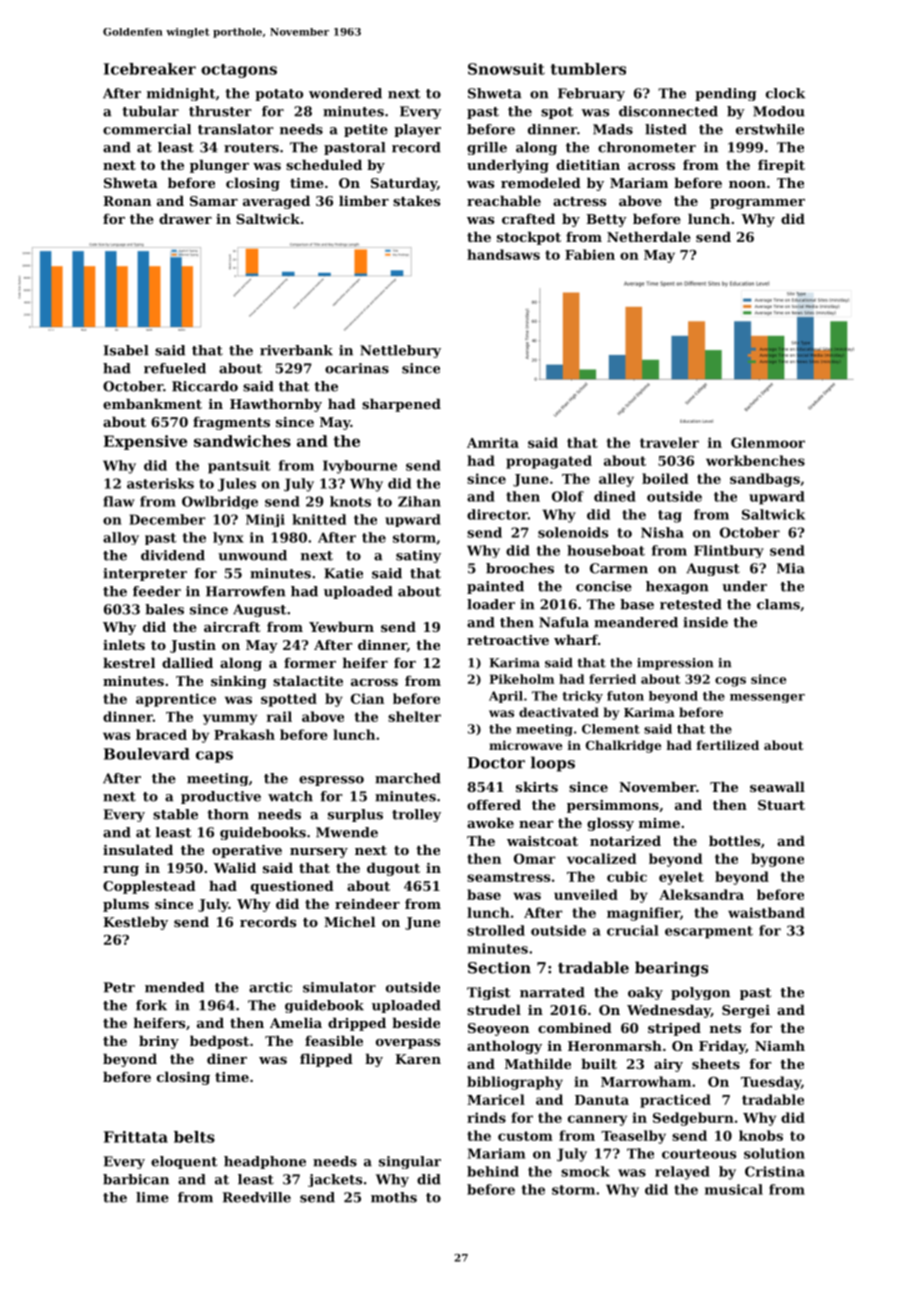  Describe the element at coordinates (147, 129) in the screenshot. I see `commercial` at that location.
